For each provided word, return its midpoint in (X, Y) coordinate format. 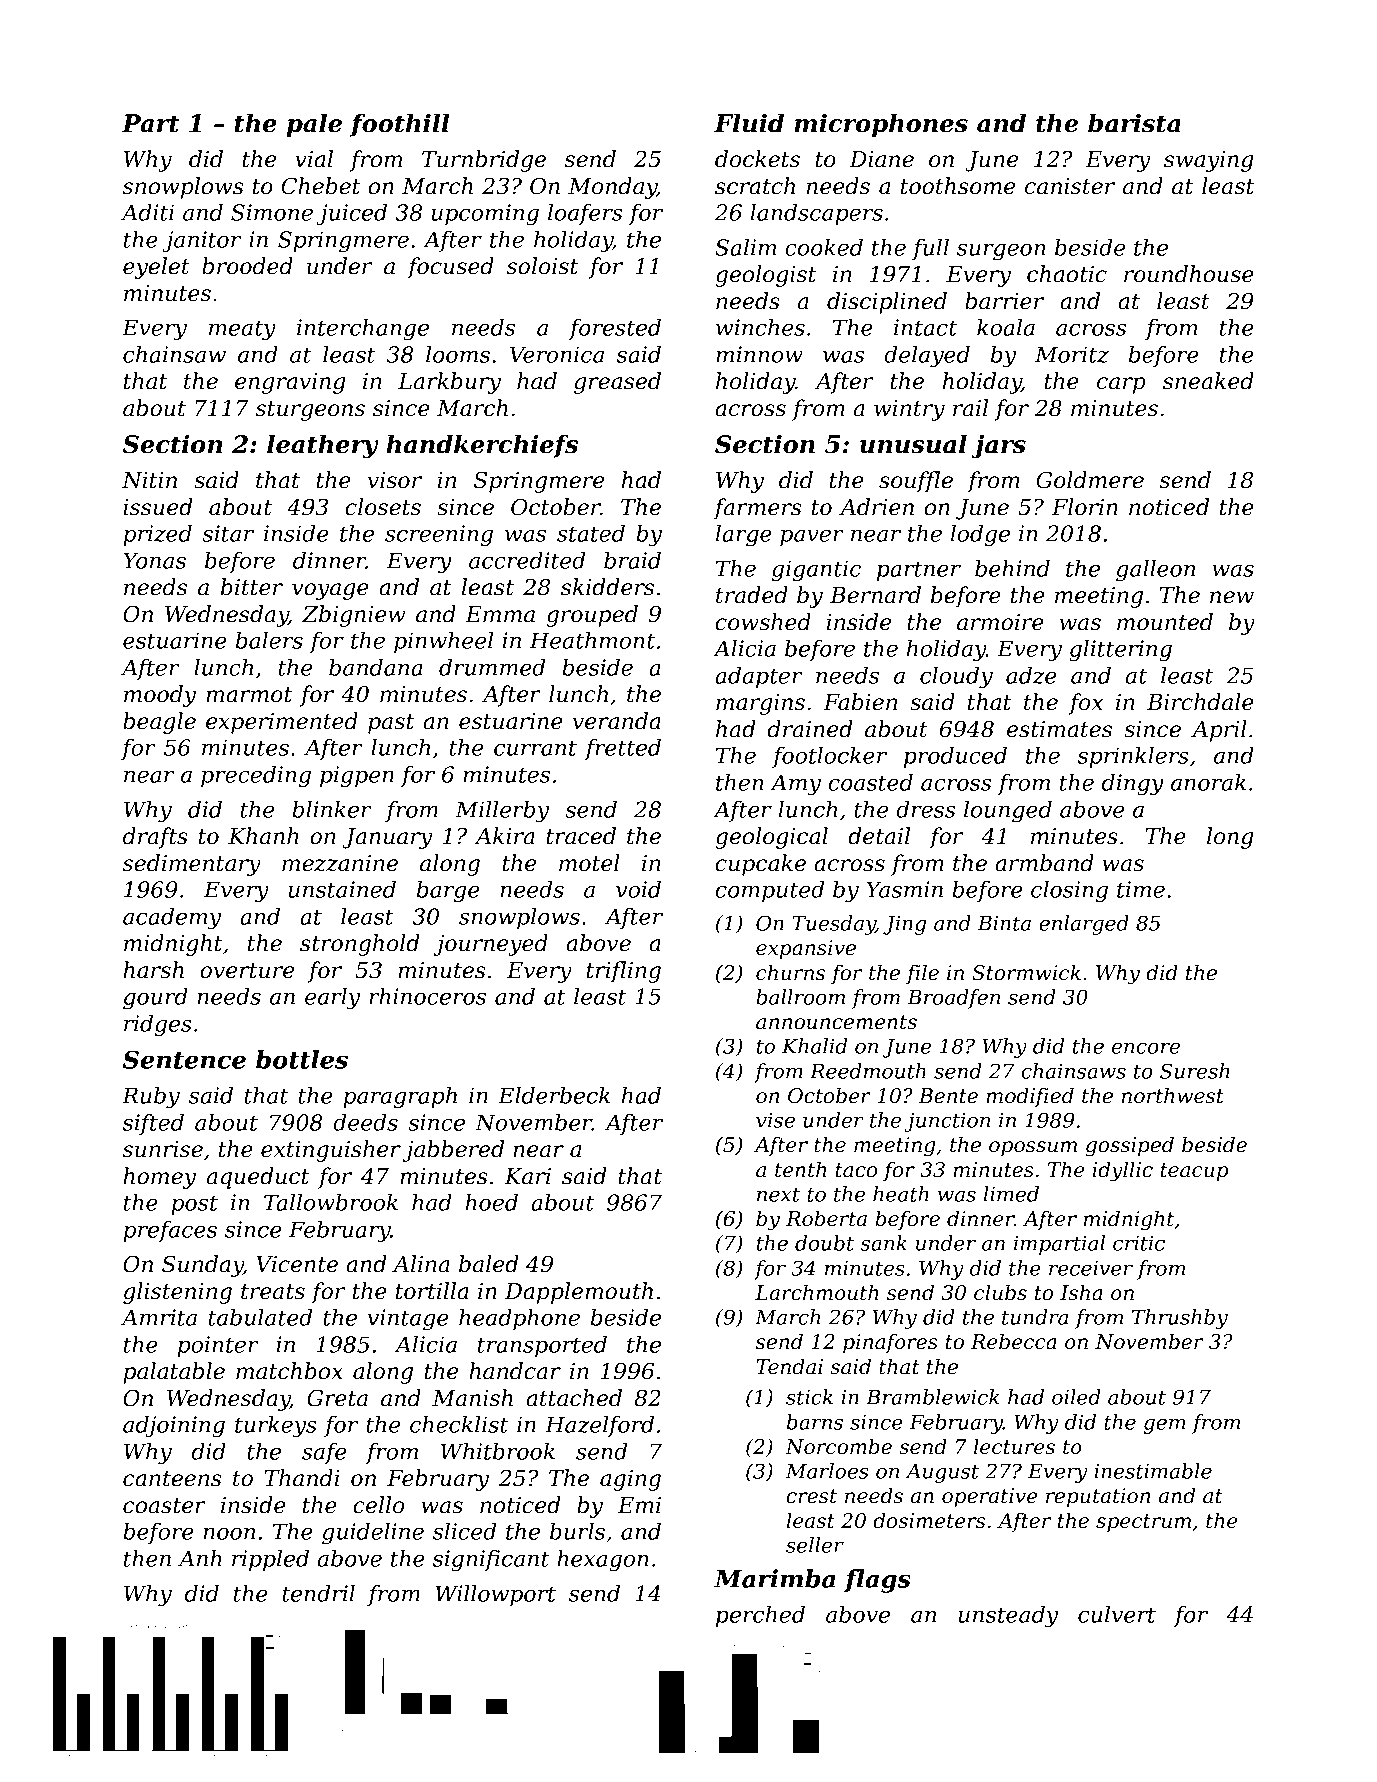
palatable (174, 1373)
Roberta (826, 1218)
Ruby (151, 1098)
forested (615, 329)
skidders (607, 587)
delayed (927, 357)
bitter (252, 587)
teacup (1195, 1172)
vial (314, 159)
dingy (1133, 785)
